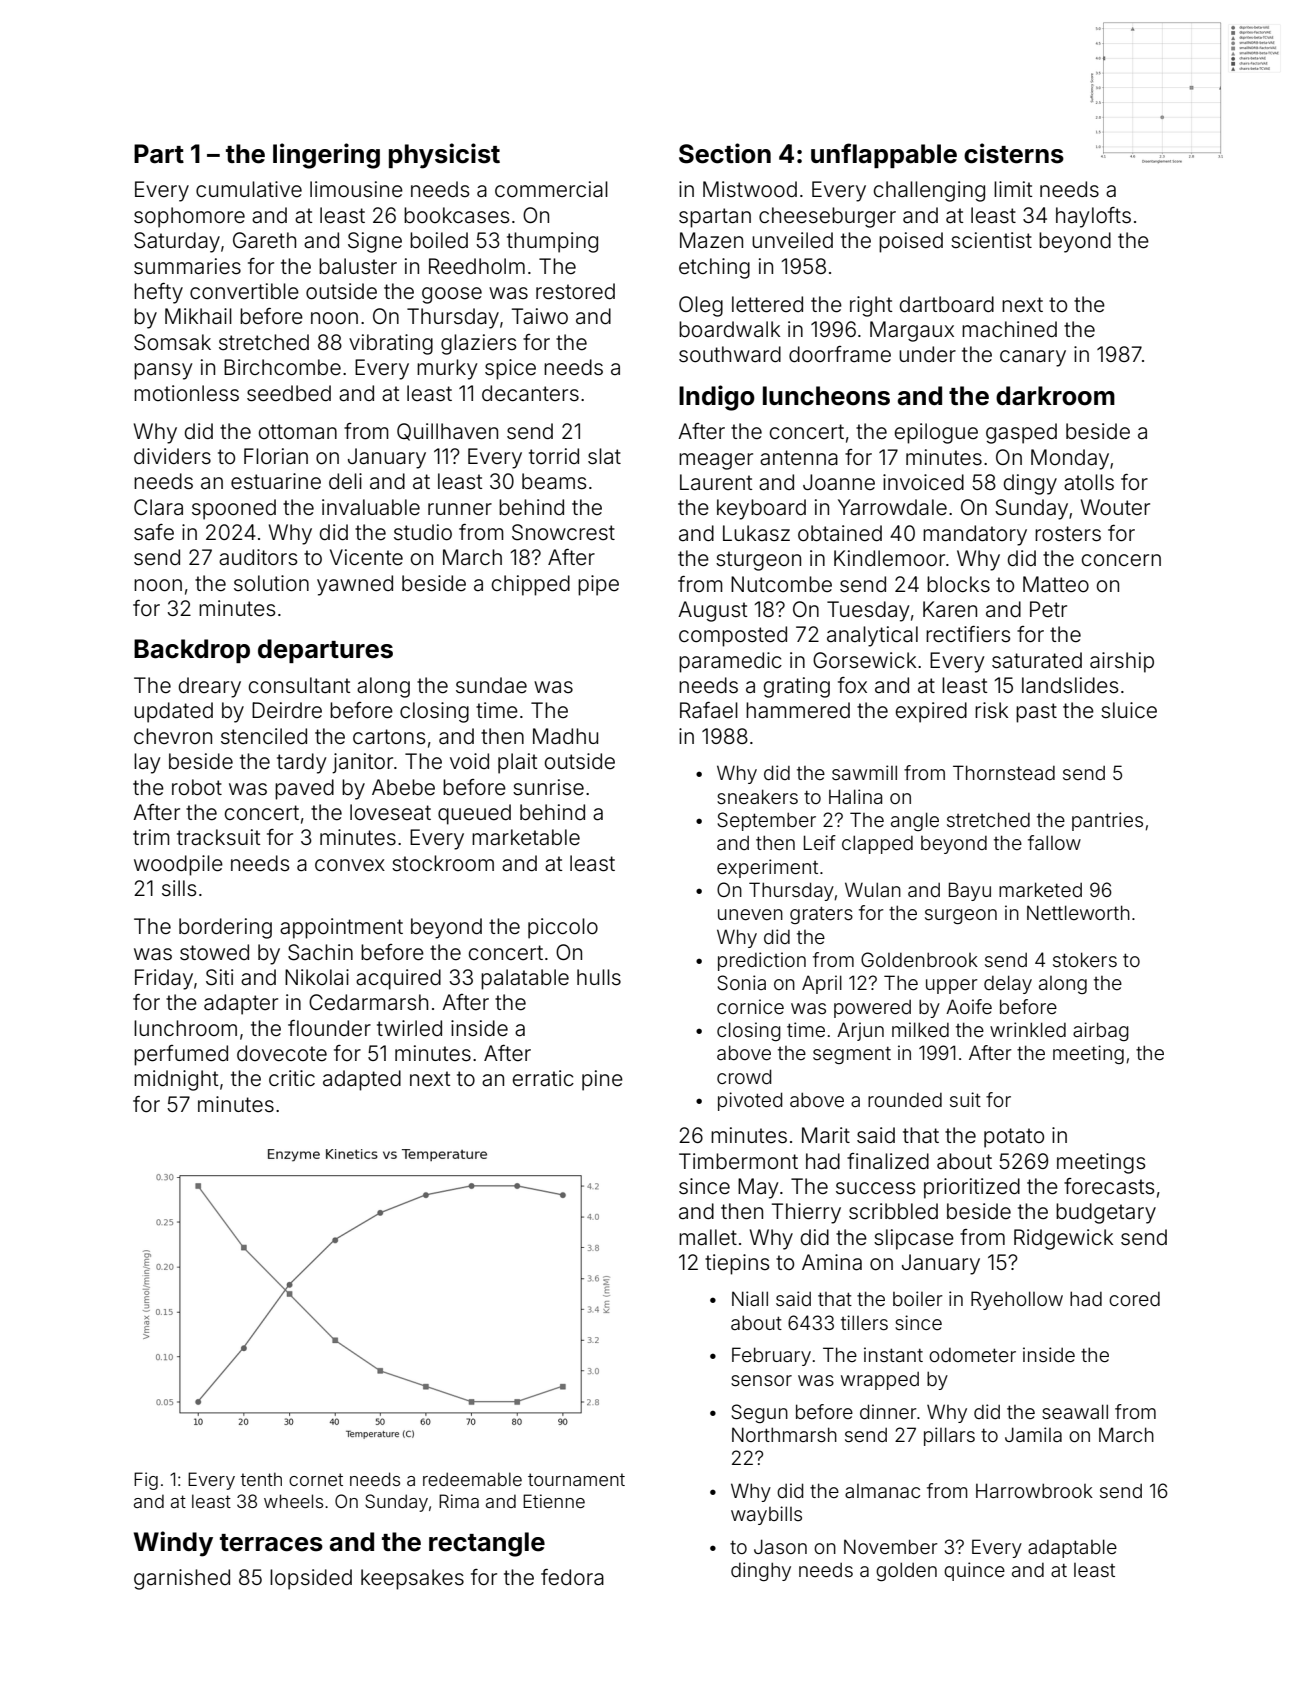  I want to click on physicist, so click(444, 156).
